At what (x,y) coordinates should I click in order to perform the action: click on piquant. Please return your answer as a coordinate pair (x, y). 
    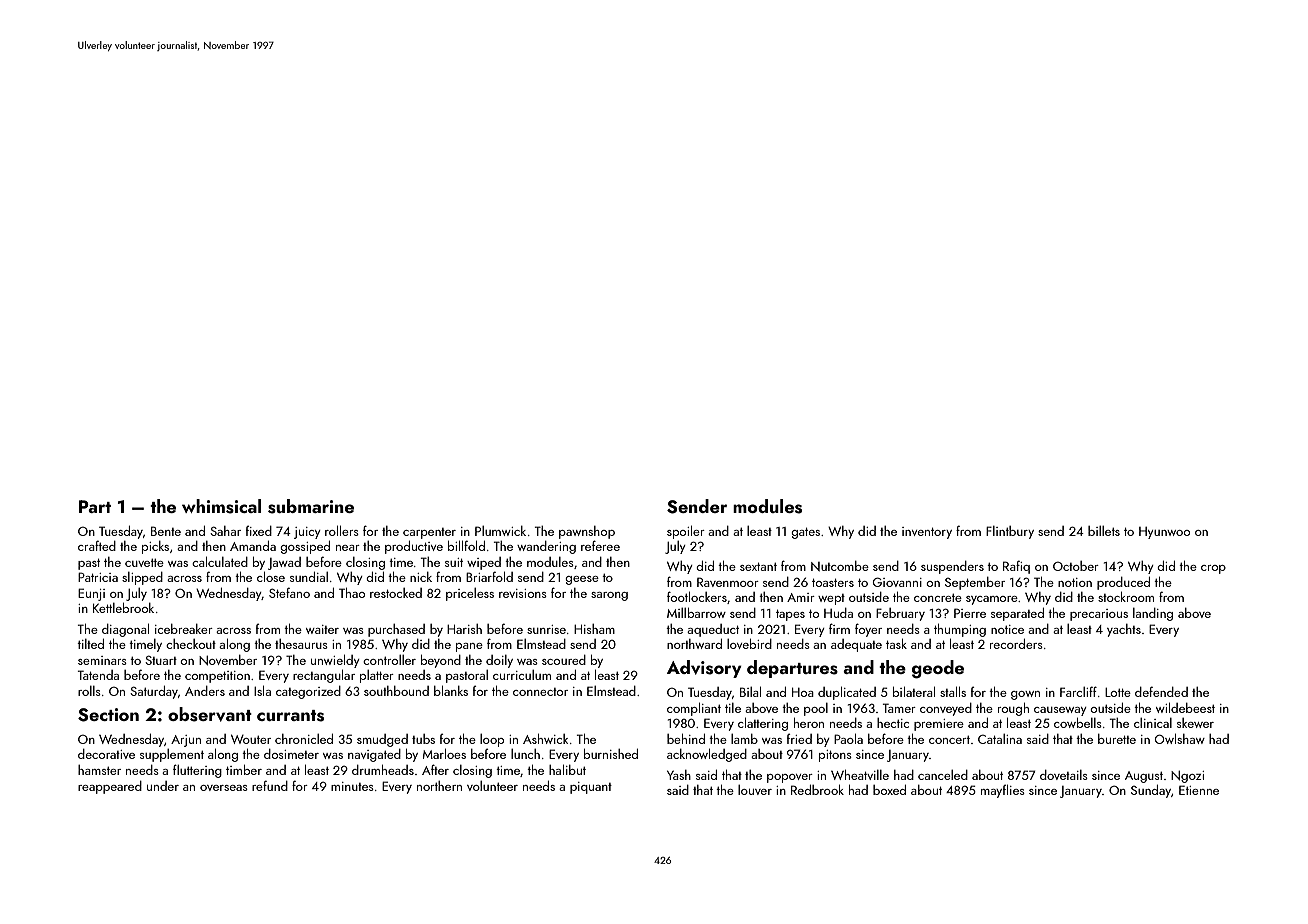
    Looking at the image, I should click on (591, 788).
